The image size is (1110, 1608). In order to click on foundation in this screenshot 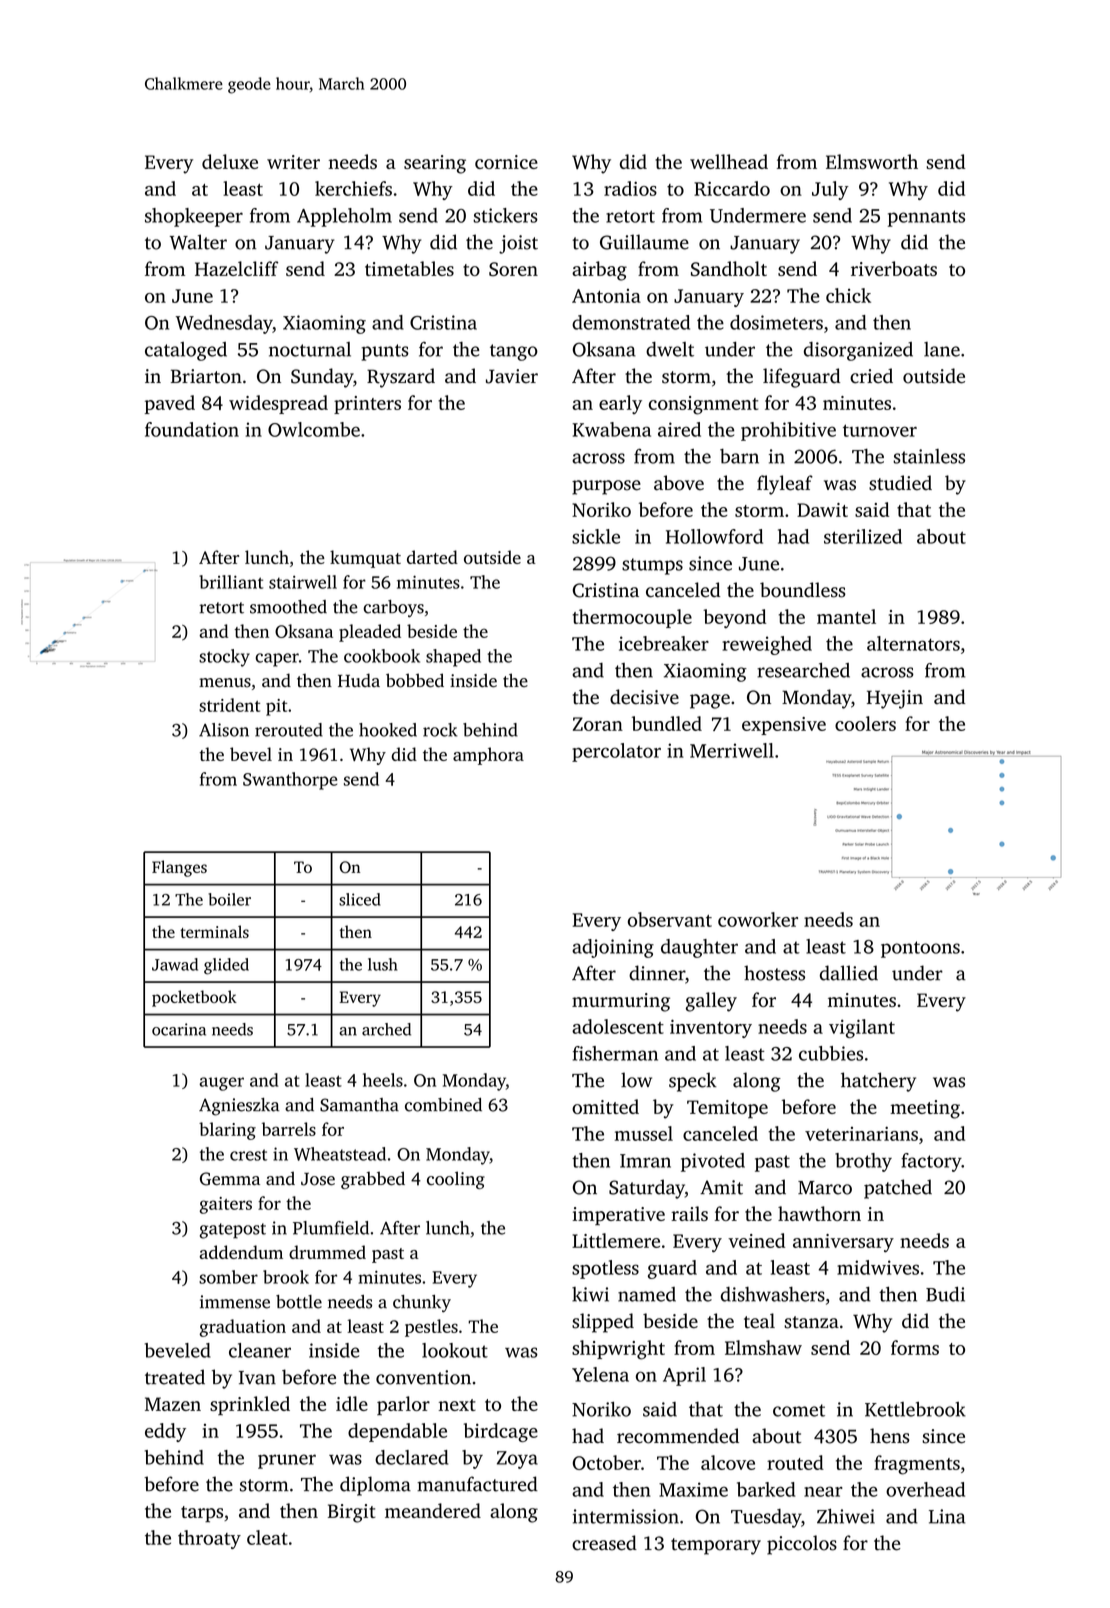, I will do `click(192, 429)`.
